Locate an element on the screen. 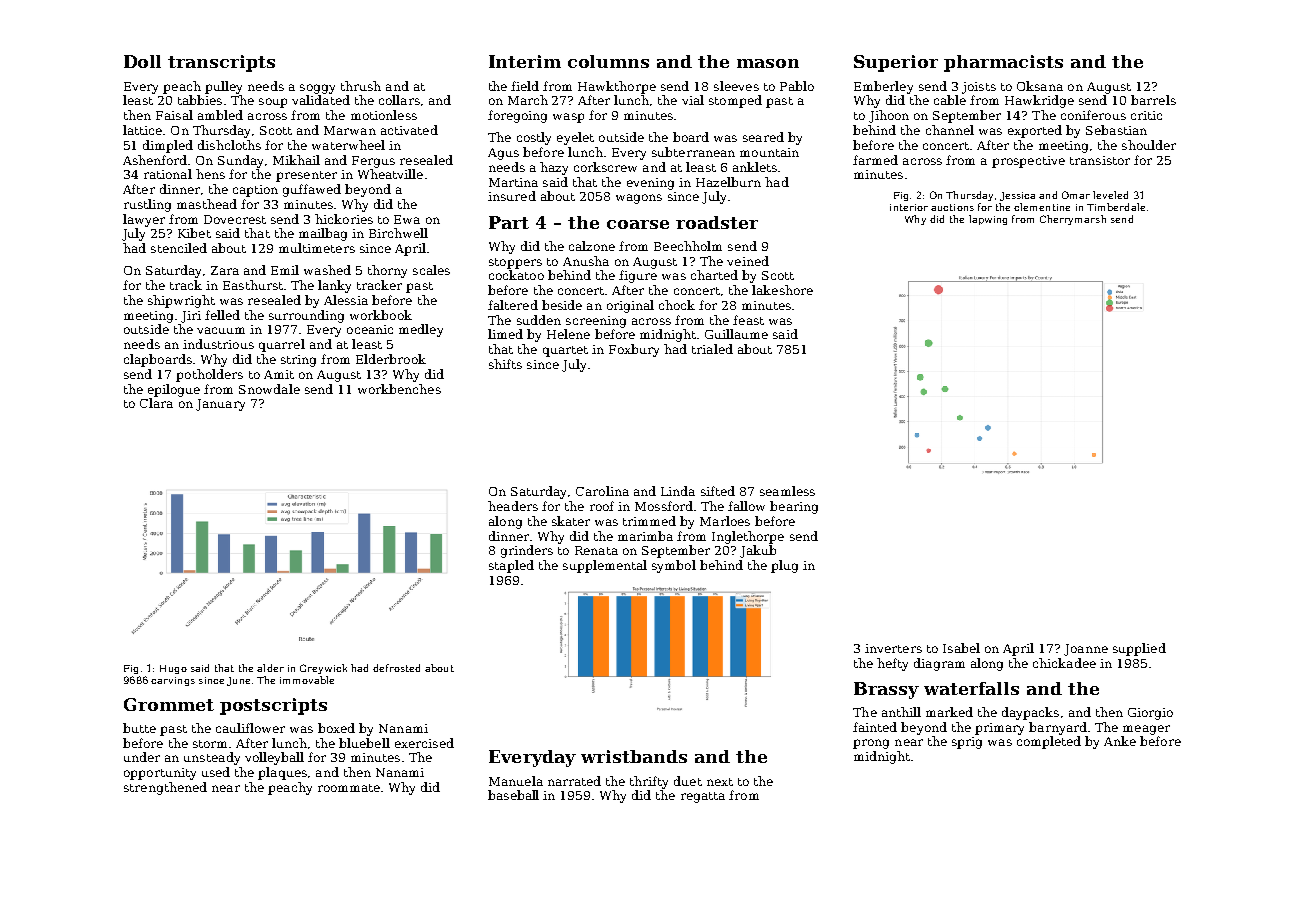 This screenshot has height=924, width=1308. seamless is located at coordinates (787, 491).
